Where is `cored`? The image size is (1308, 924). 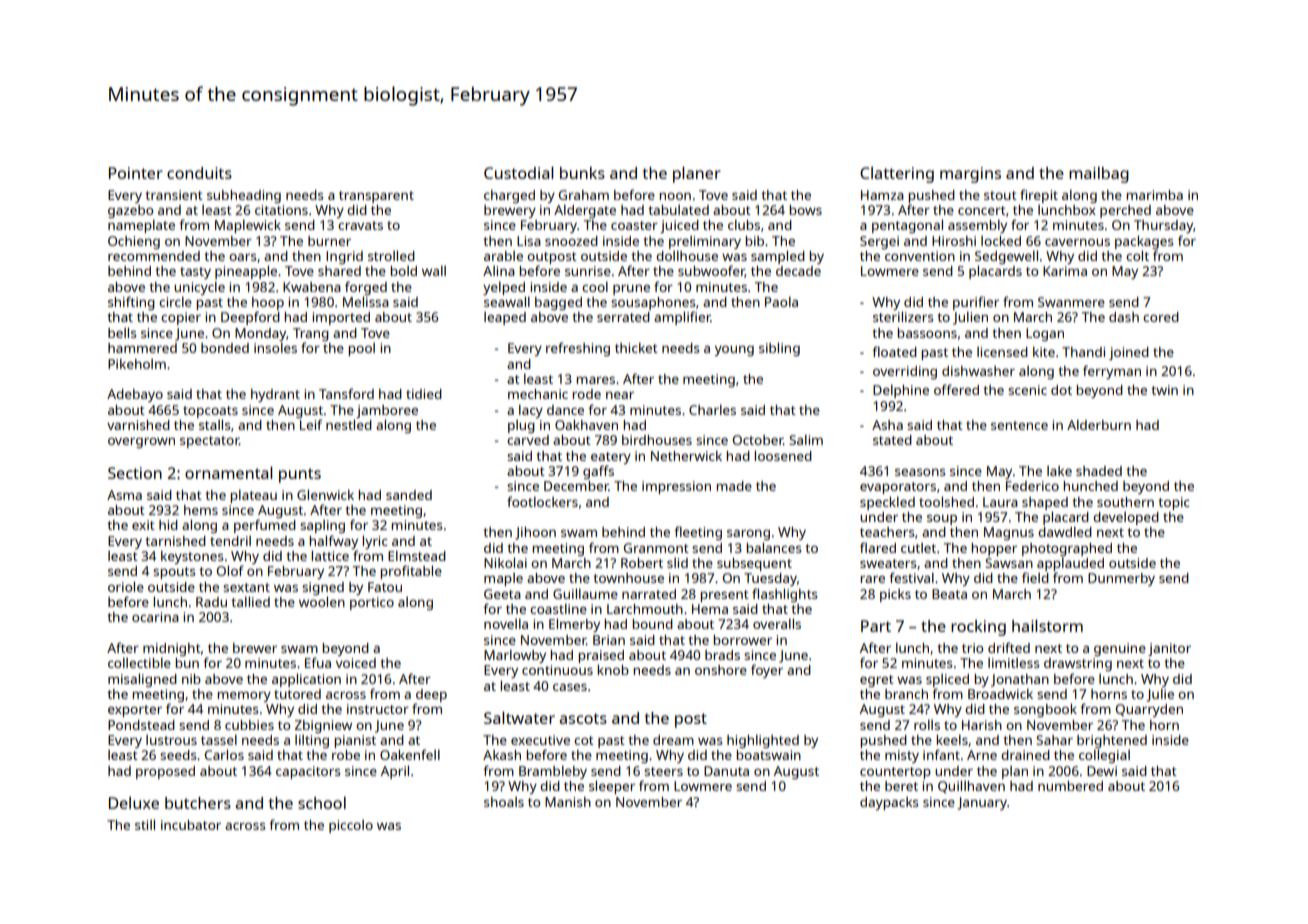
cored is located at coordinates (1161, 317).
